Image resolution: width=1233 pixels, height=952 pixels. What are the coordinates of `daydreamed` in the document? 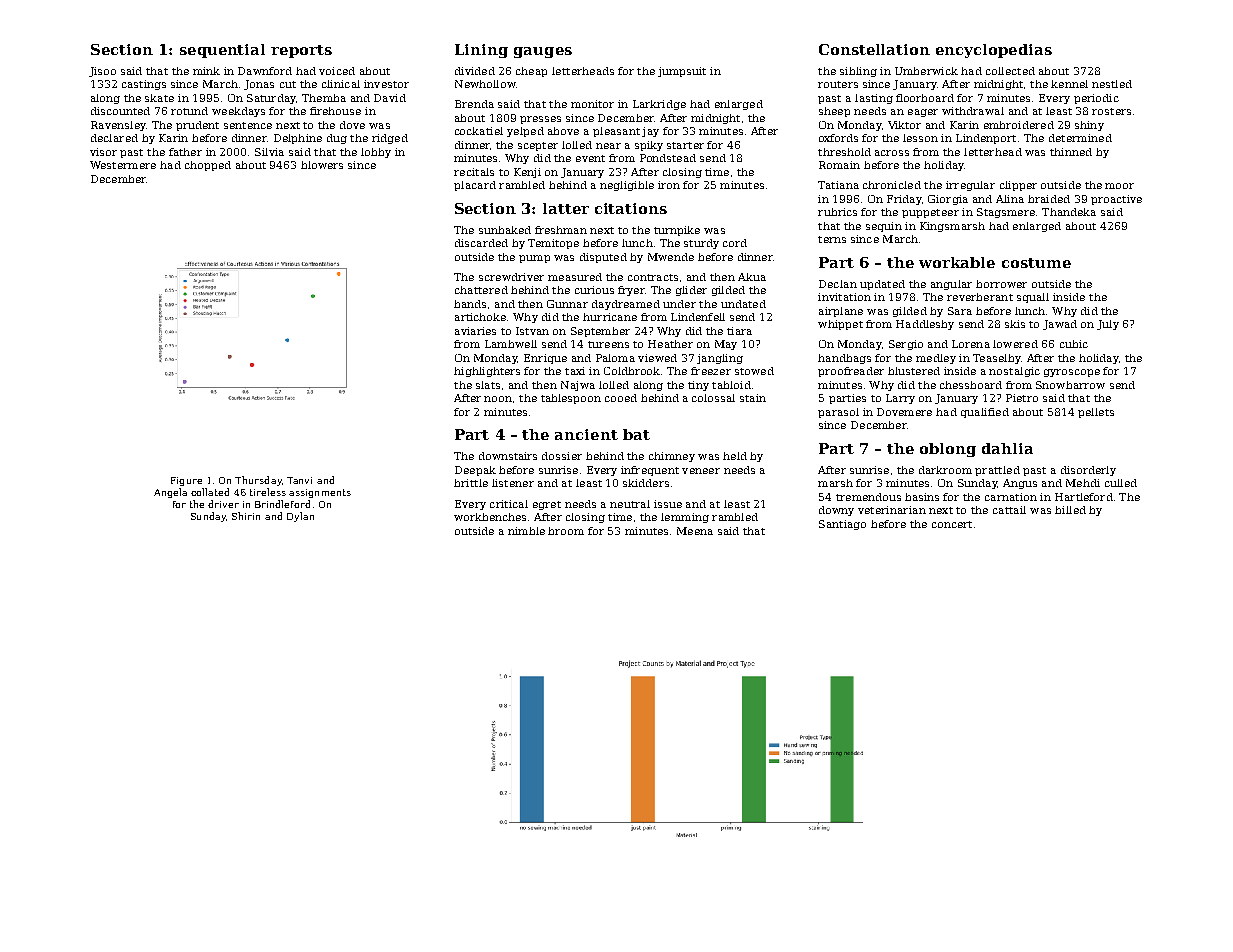 It's located at (626, 305).
